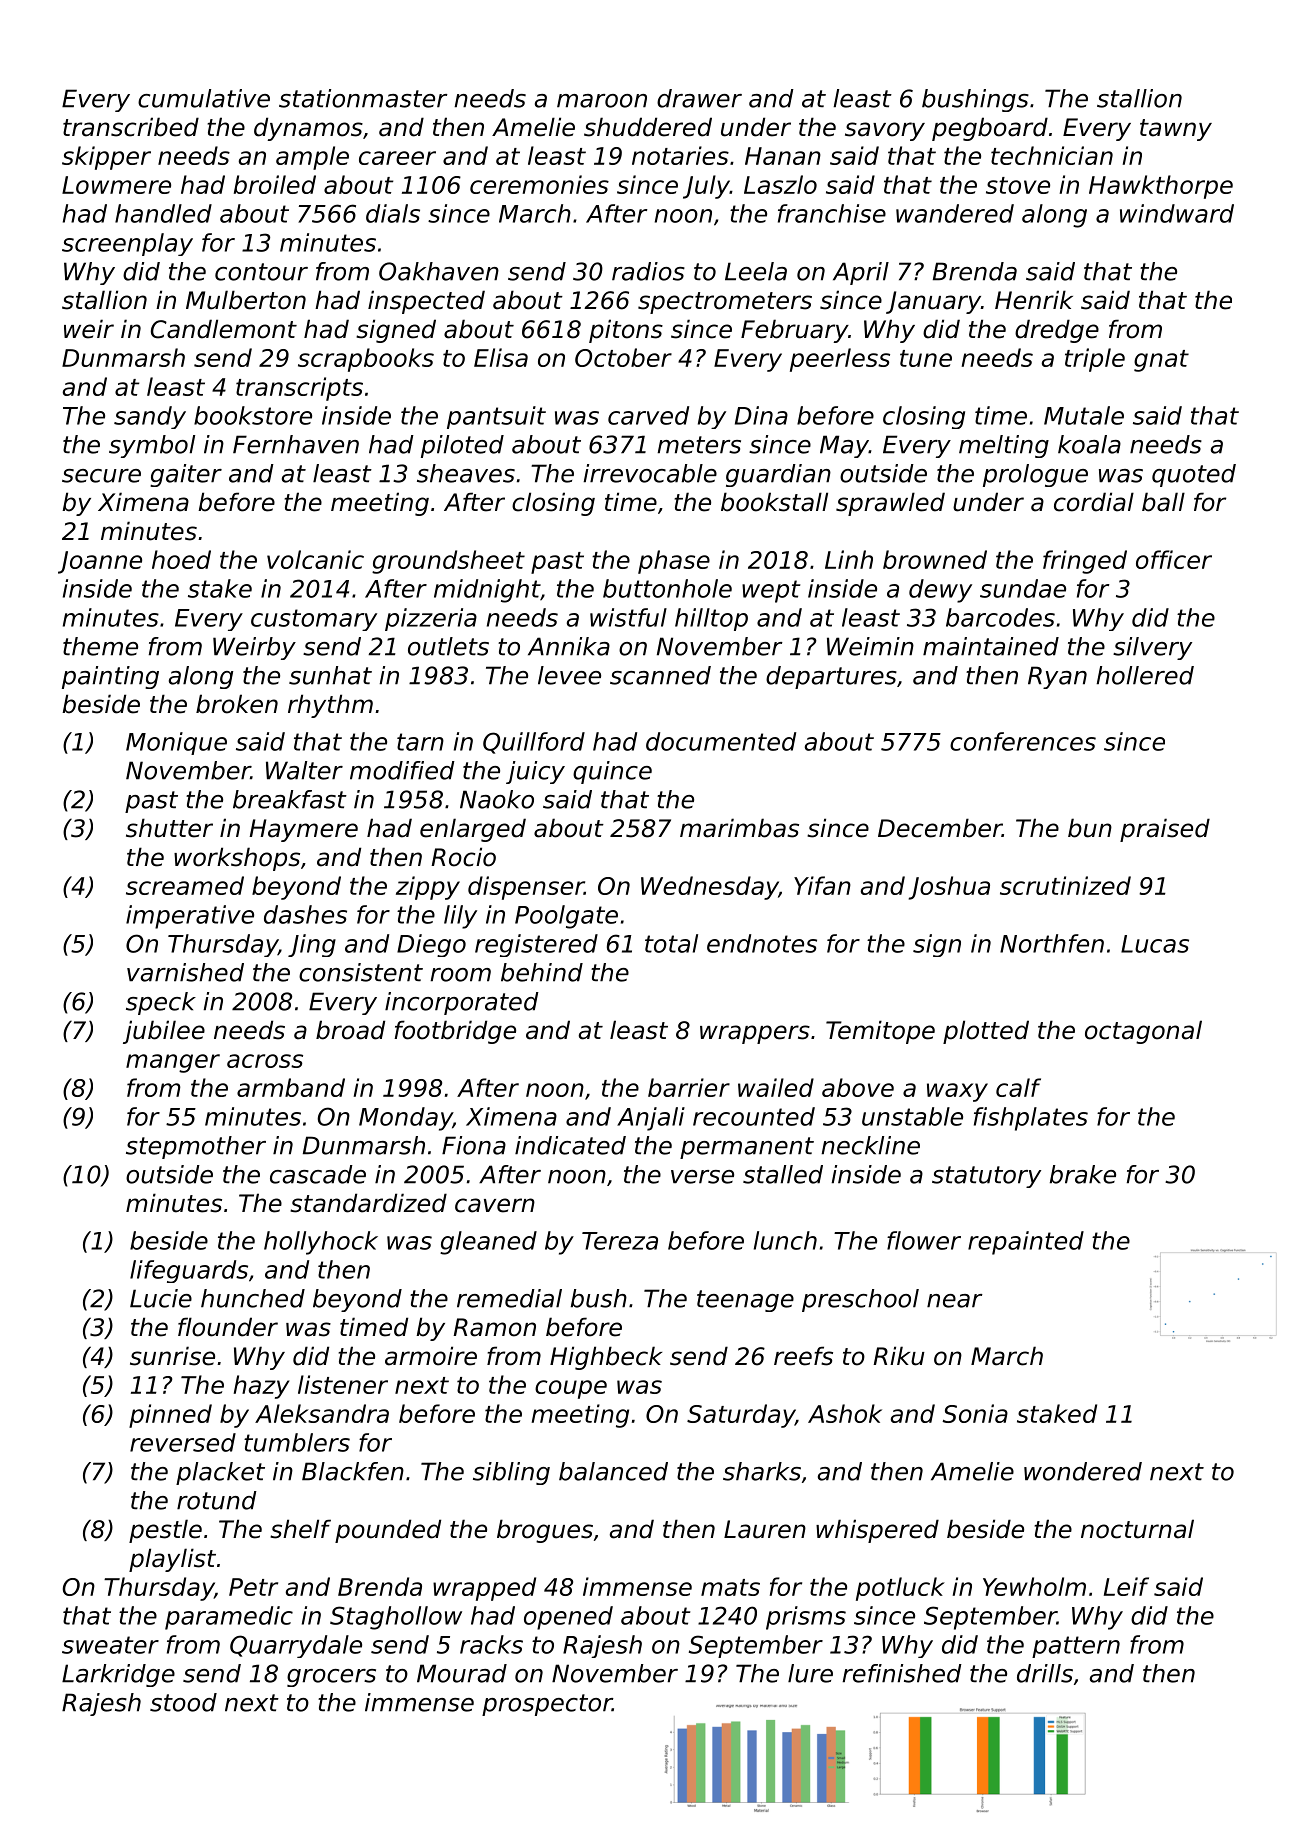 This page has height=1840, width=1301. What do you see at coordinates (785, 1240) in the page?
I see `lunch` at bounding box center [785, 1240].
